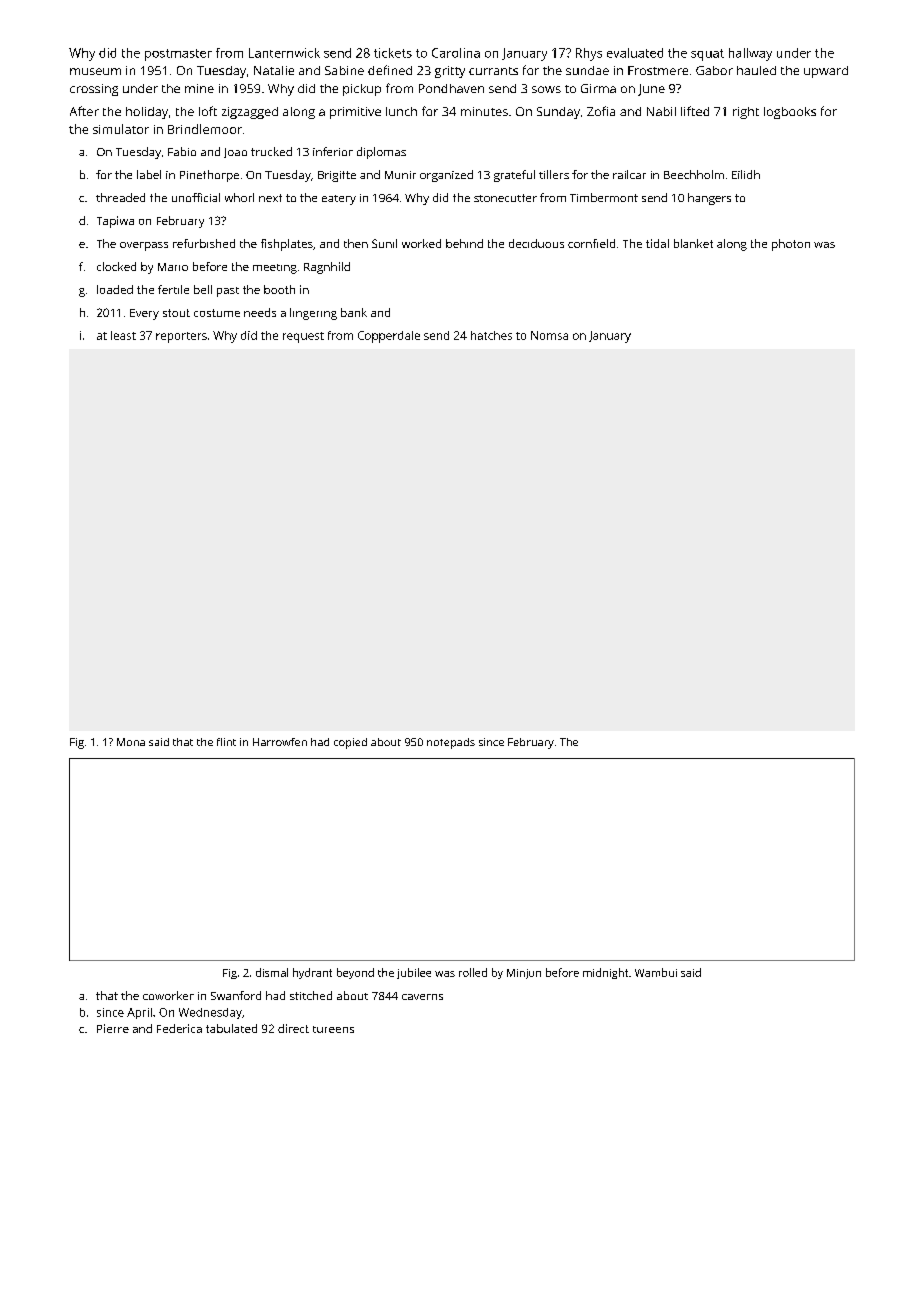 The width and height of the screenshot is (924, 1308). Describe the element at coordinates (333, 1029) in the screenshot. I see `tureens` at that location.
